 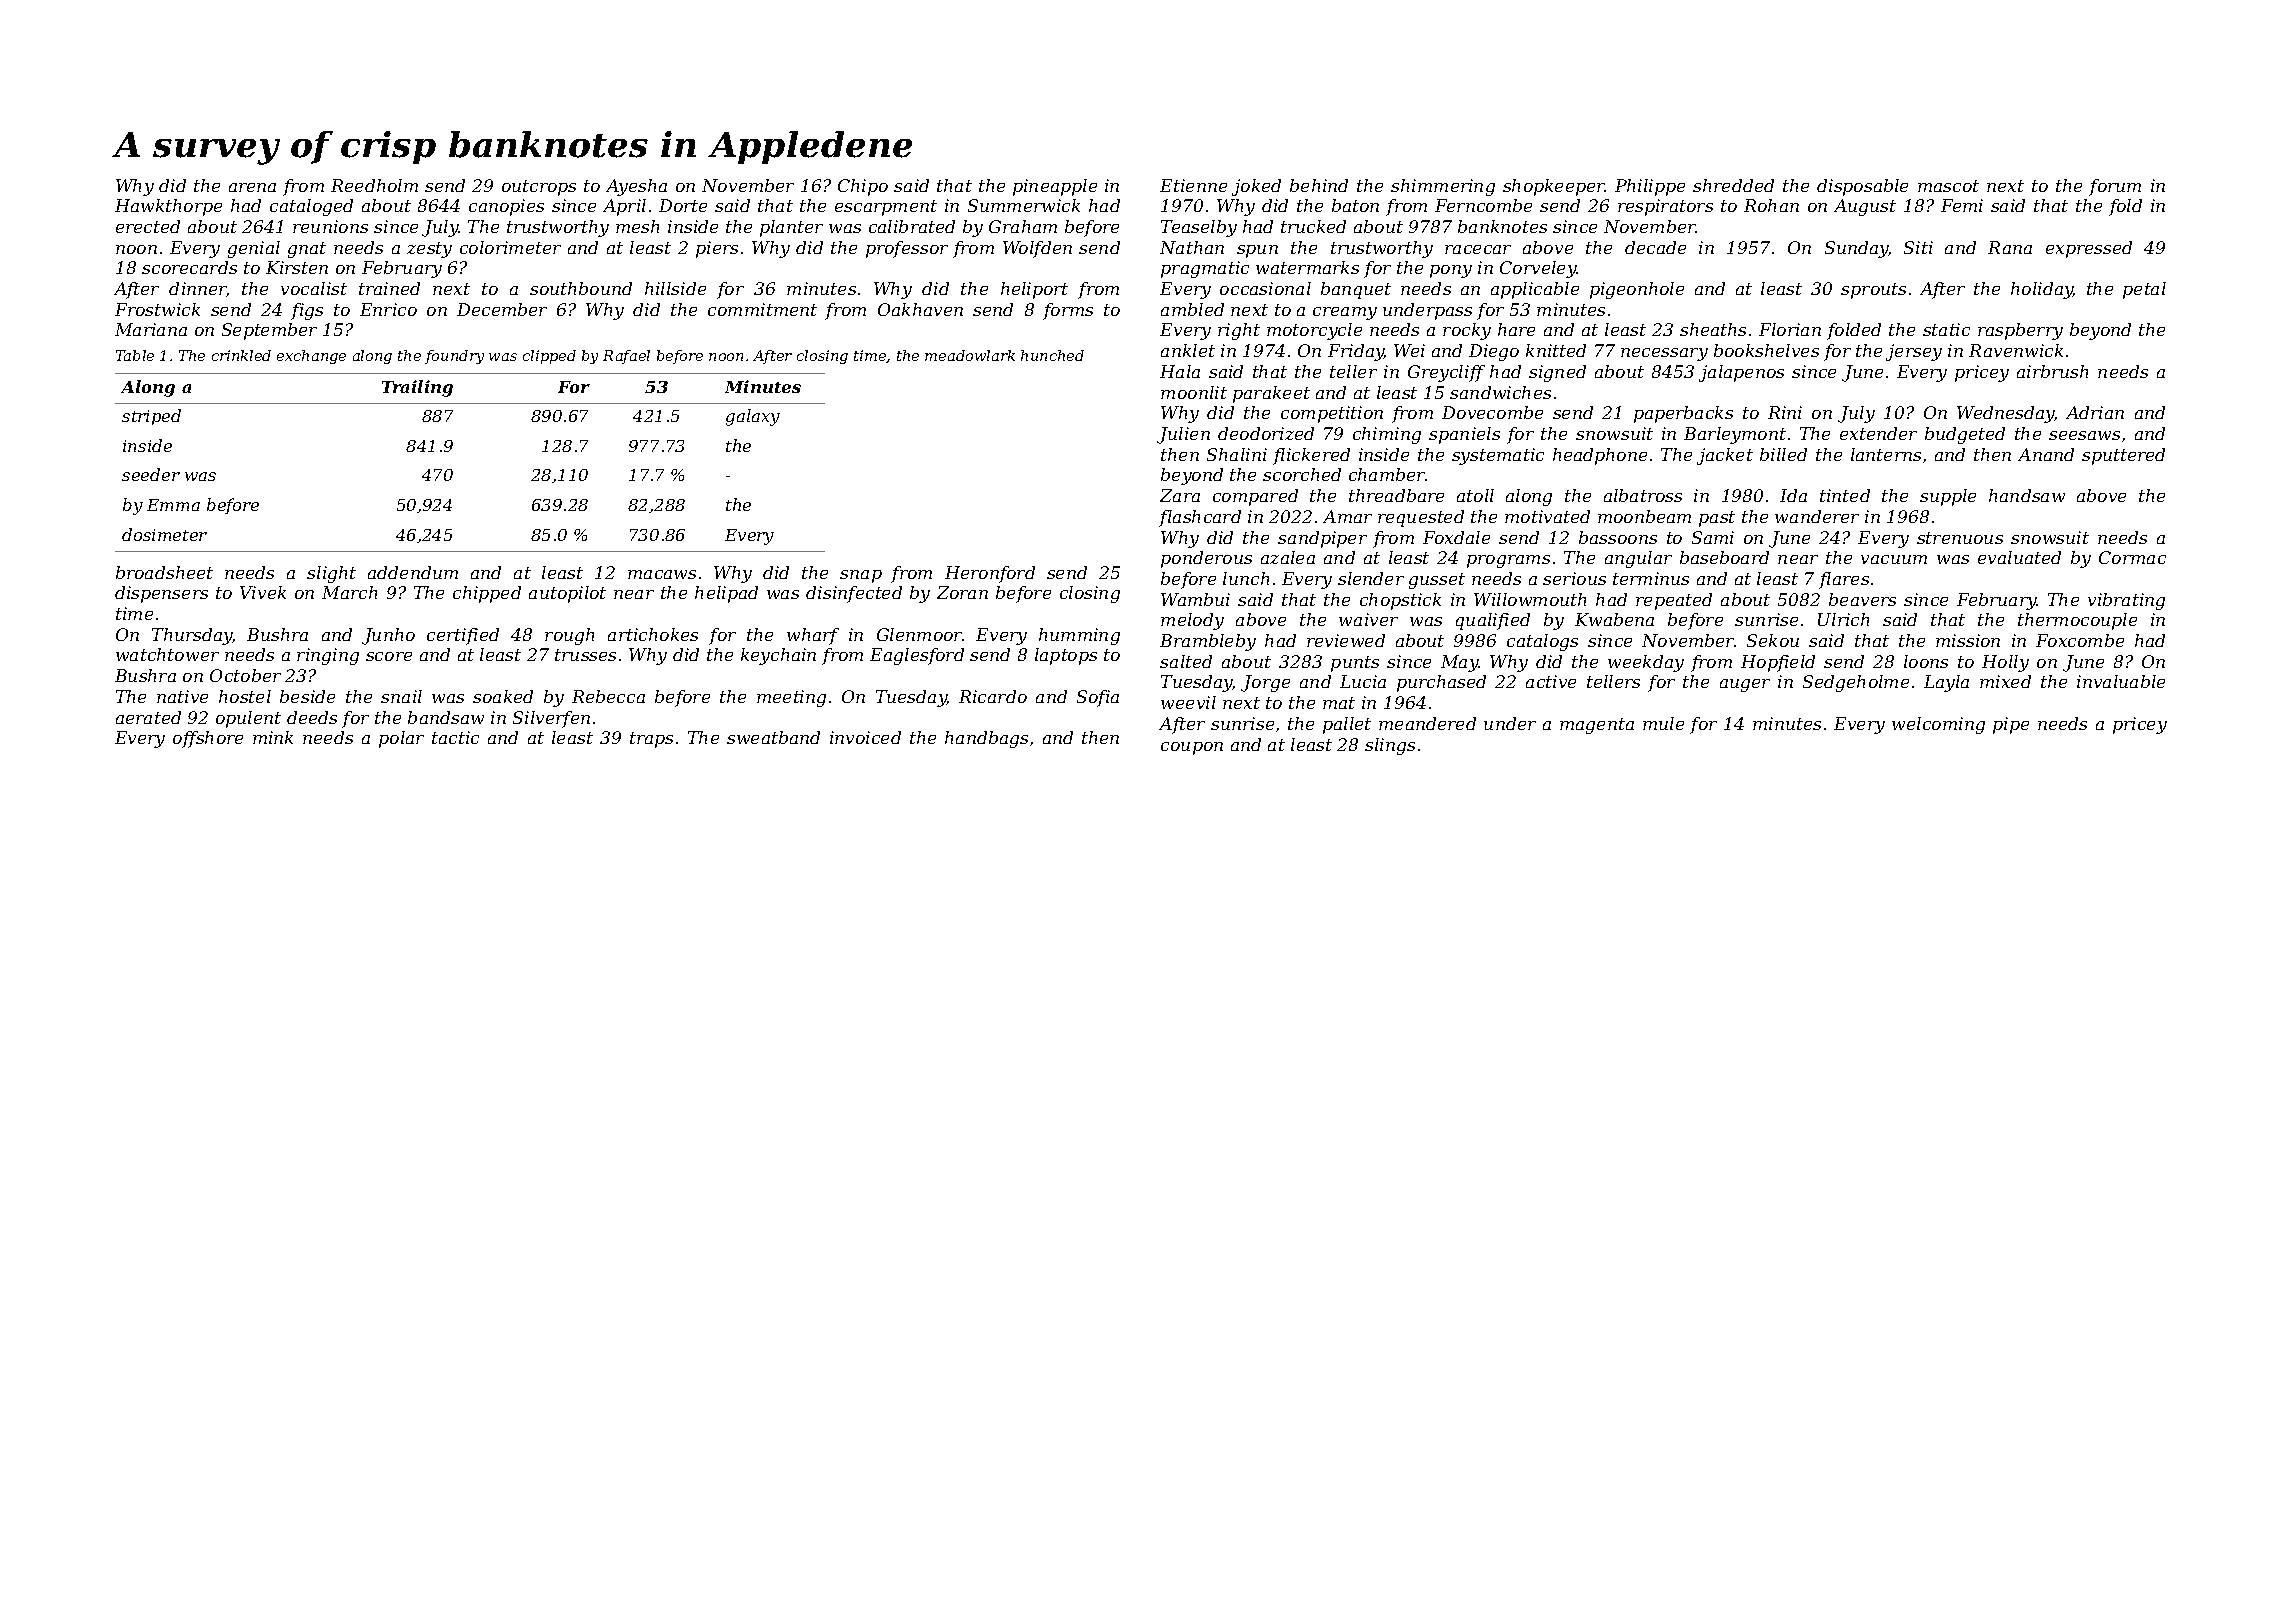 What do you see at coordinates (1387, 474) in the screenshot?
I see `chamber` at bounding box center [1387, 474].
